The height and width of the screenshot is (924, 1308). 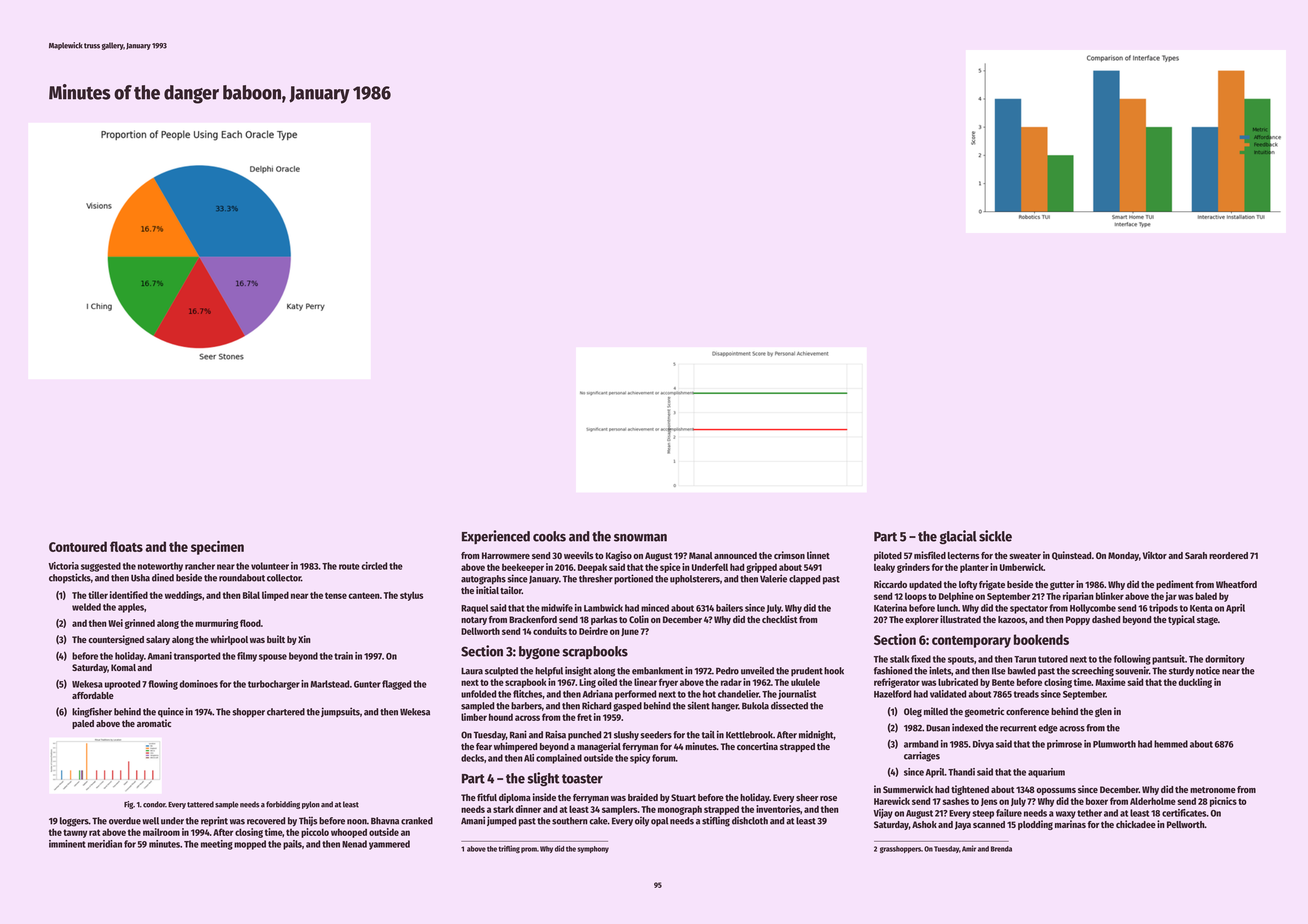 I want to click on dashed, so click(x=1106, y=619).
